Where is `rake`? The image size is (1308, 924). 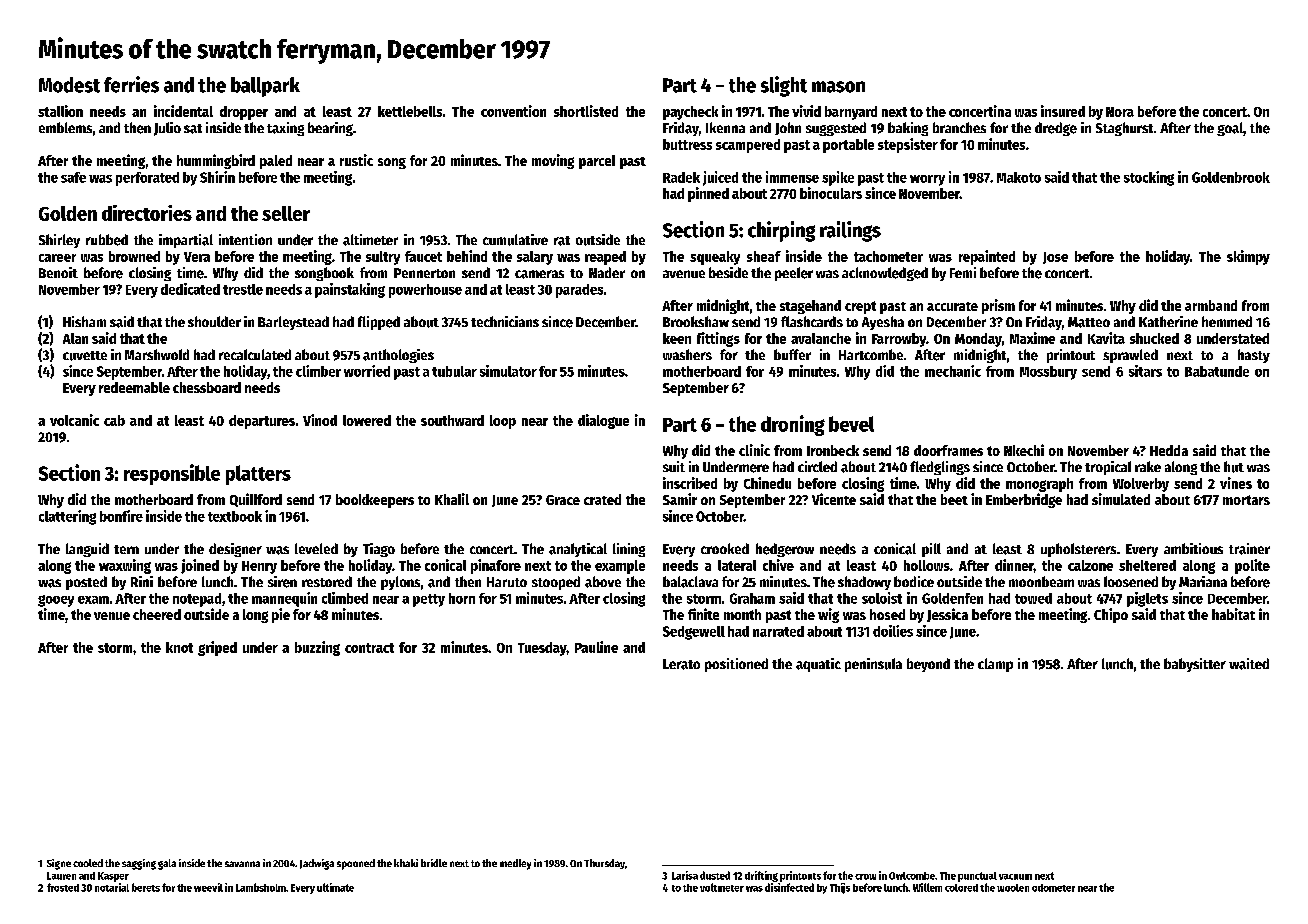
rake is located at coordinates (1148, 466).
